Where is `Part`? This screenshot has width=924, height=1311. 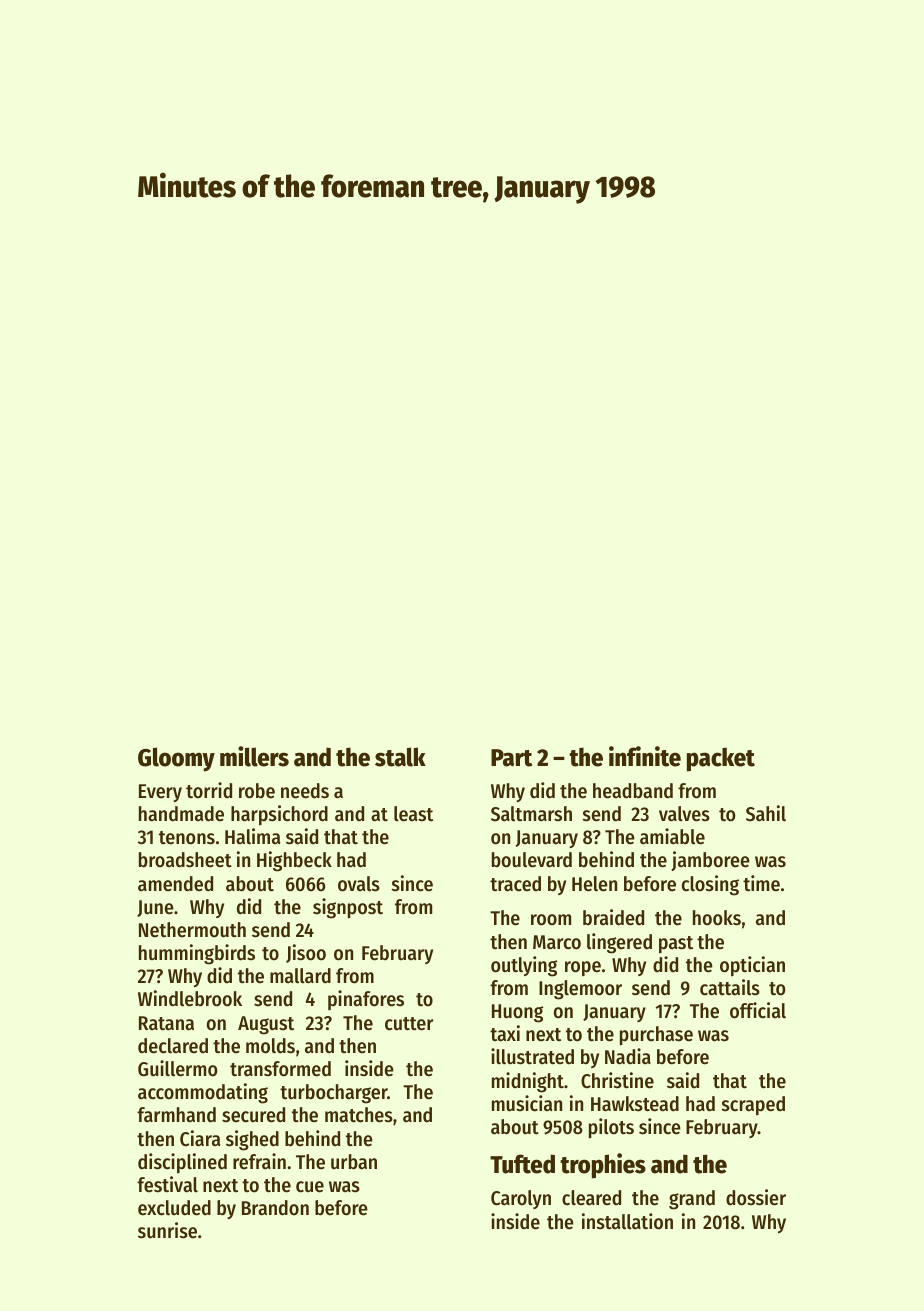 Part is located at coordinates (511, 758).
